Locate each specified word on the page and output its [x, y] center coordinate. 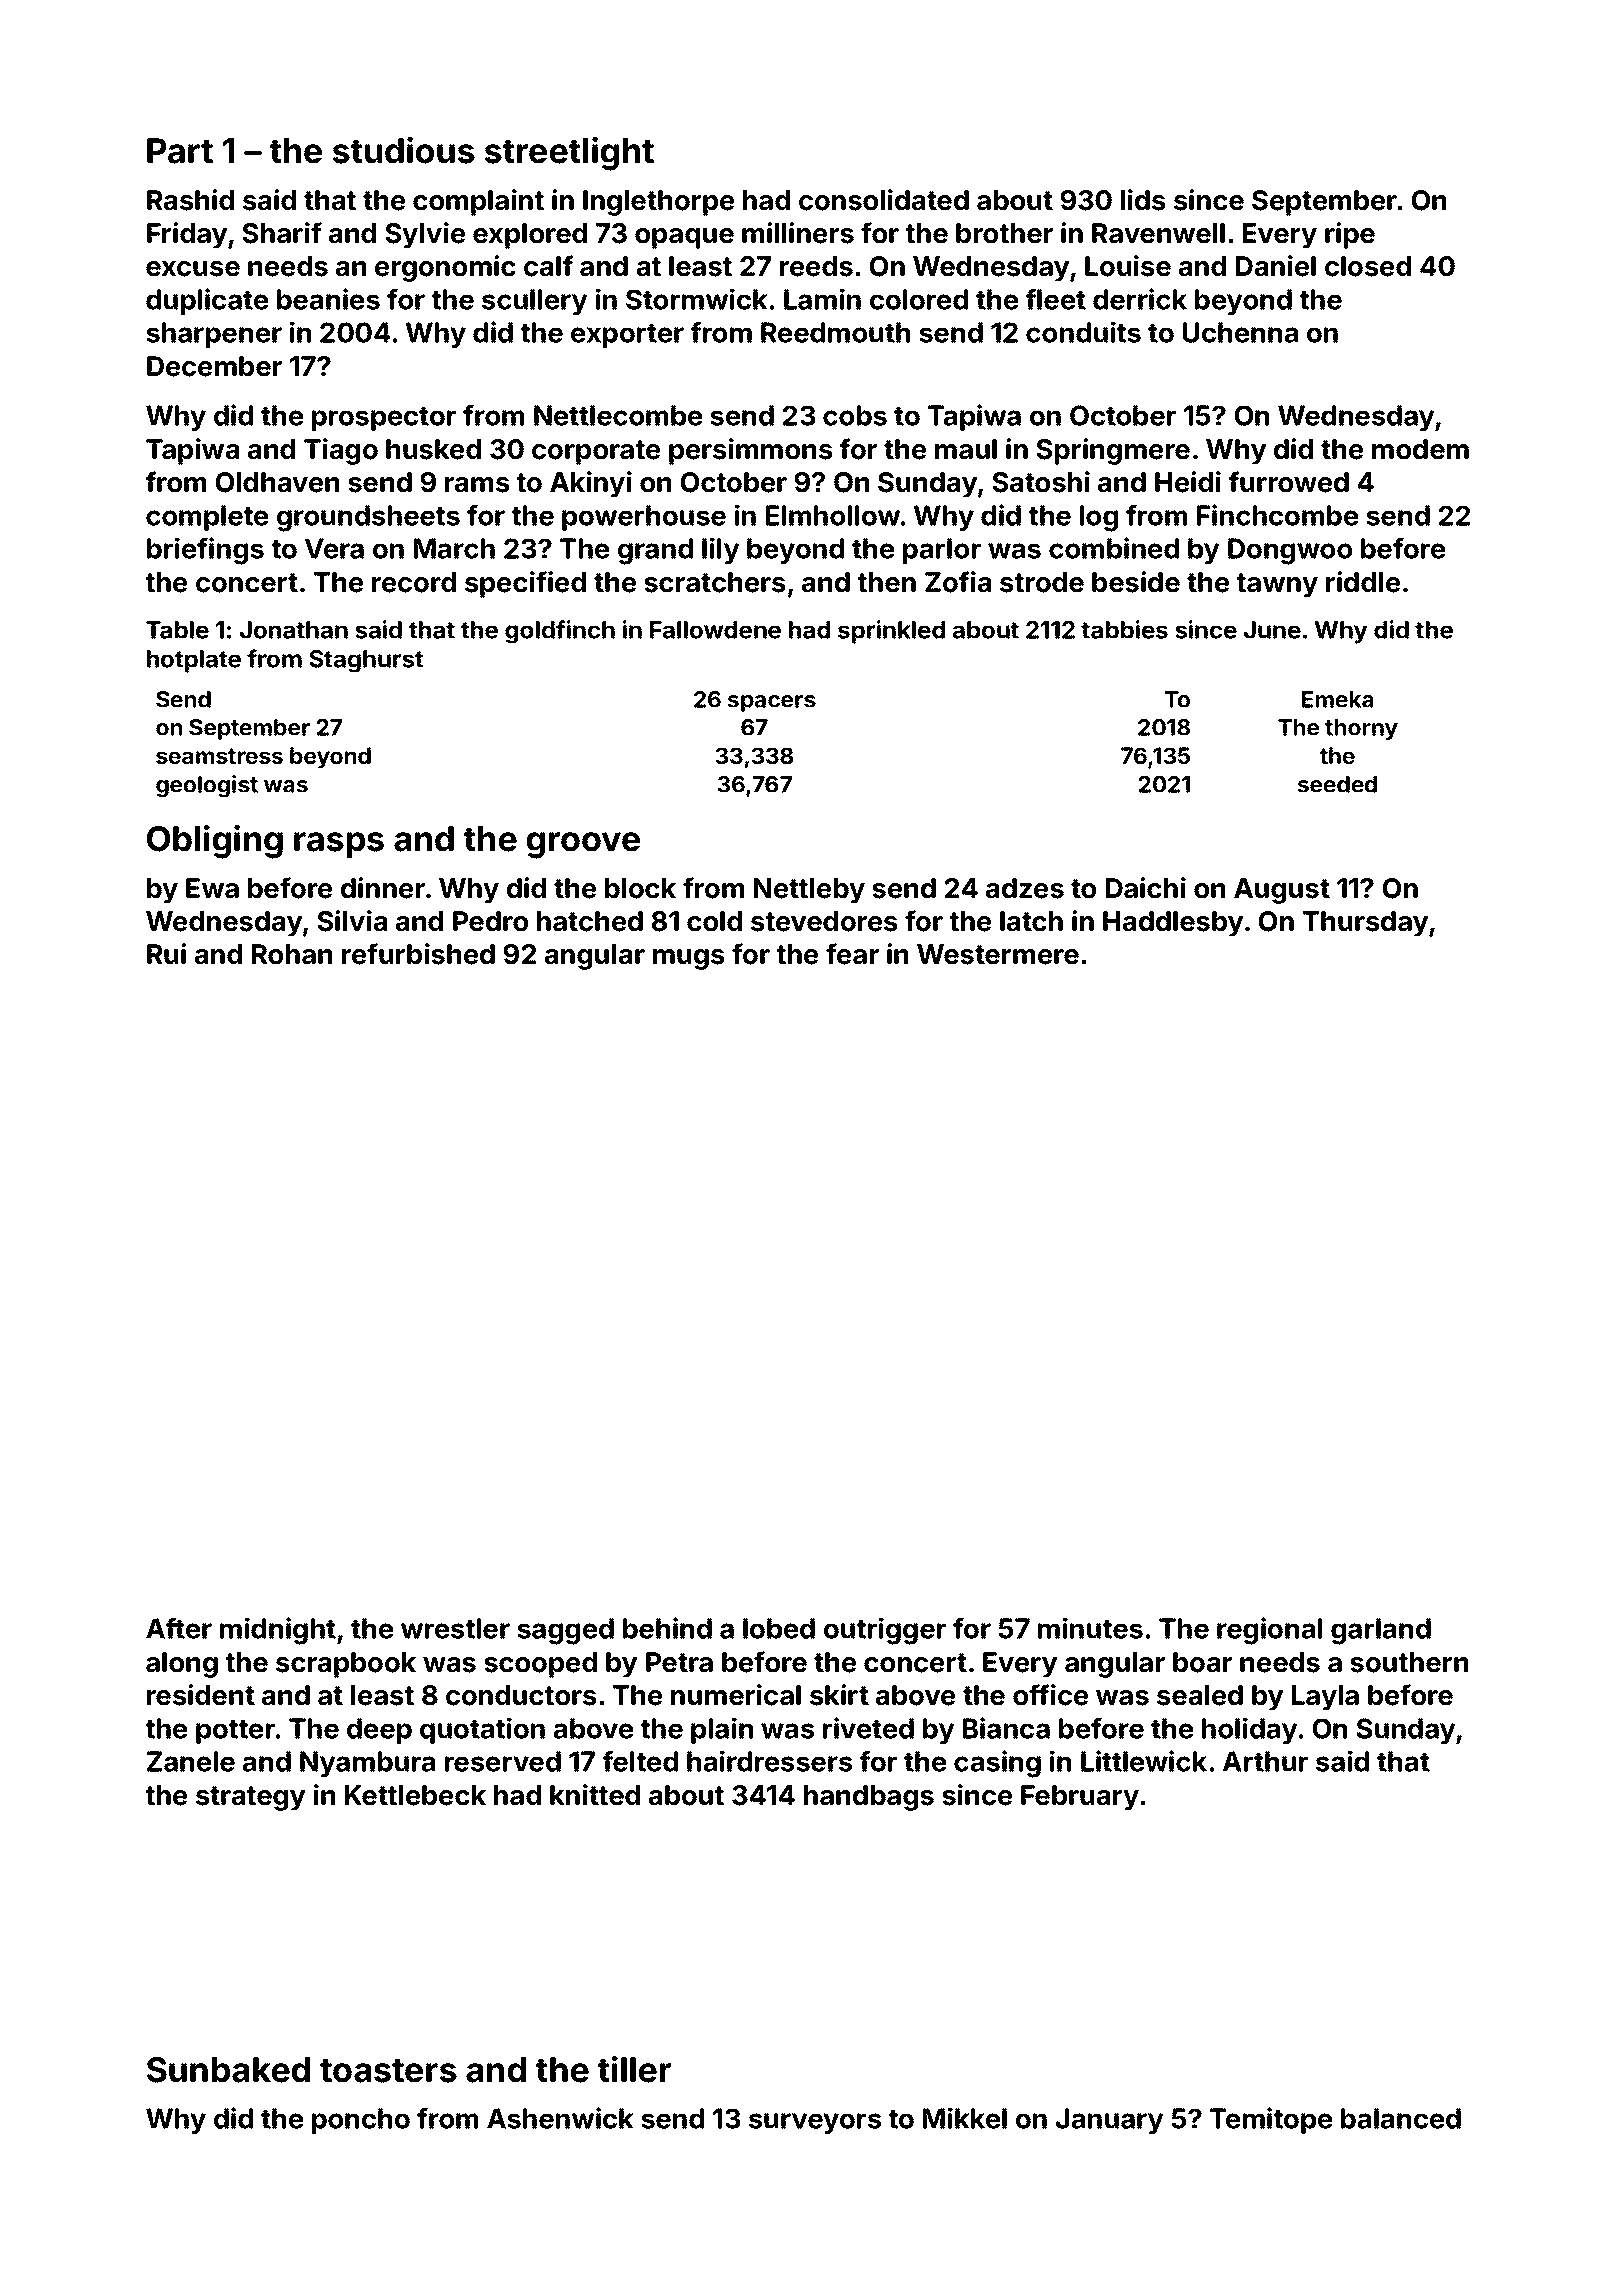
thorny [1361, 729]
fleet [1056, 299]
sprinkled [891, 632]
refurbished [418, 954]
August [1282, 891]
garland [1381, 1631]
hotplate [194, 661]
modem [1420, 449]
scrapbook [346, 1665]
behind [667, 1628]
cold [714, 921]
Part [180, 151]
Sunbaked [228, 2070]
